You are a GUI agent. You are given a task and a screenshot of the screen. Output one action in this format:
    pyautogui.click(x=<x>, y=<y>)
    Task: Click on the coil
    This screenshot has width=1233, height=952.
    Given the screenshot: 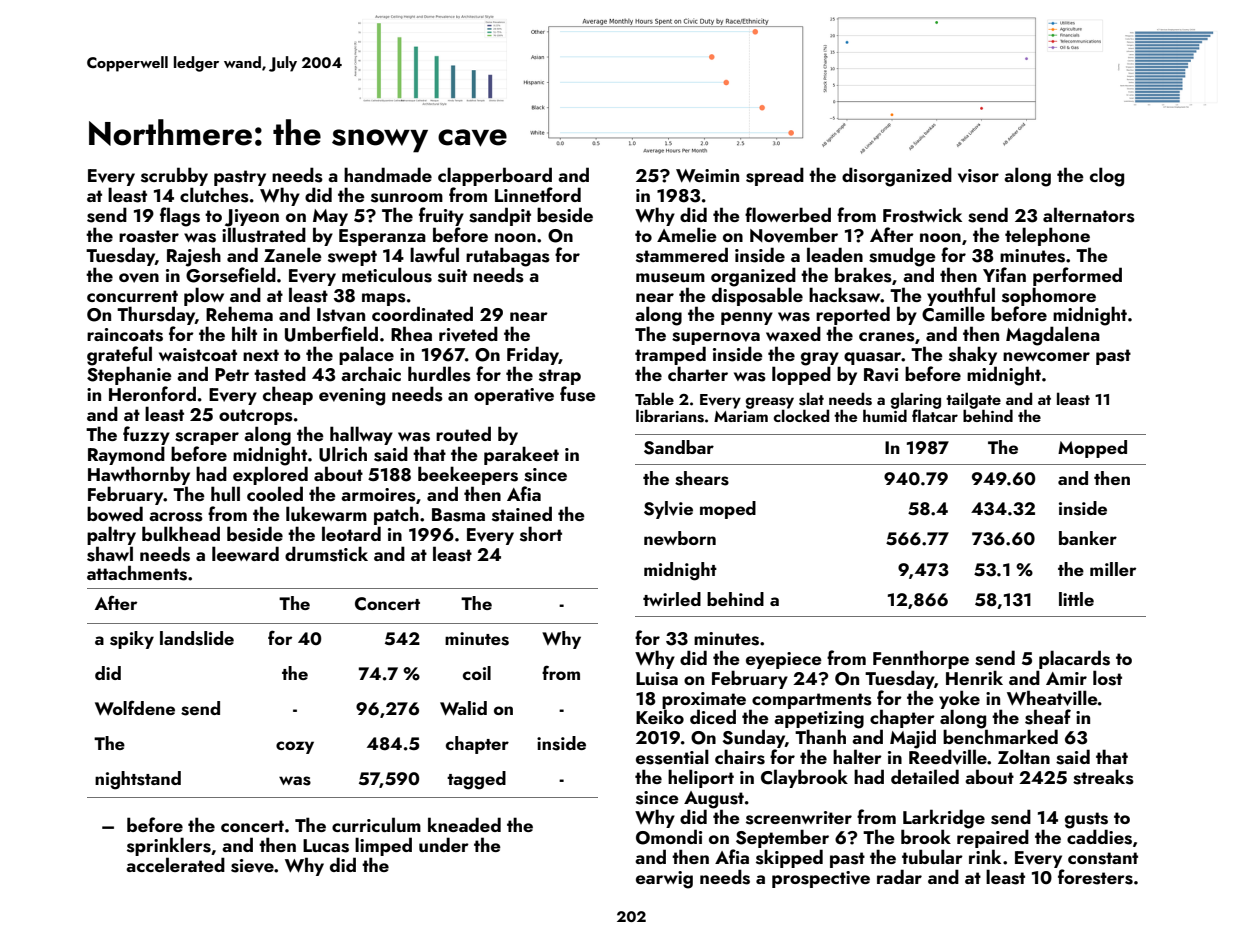 What is the action you would take?
    pyautogui.click(x=477, y=673)
